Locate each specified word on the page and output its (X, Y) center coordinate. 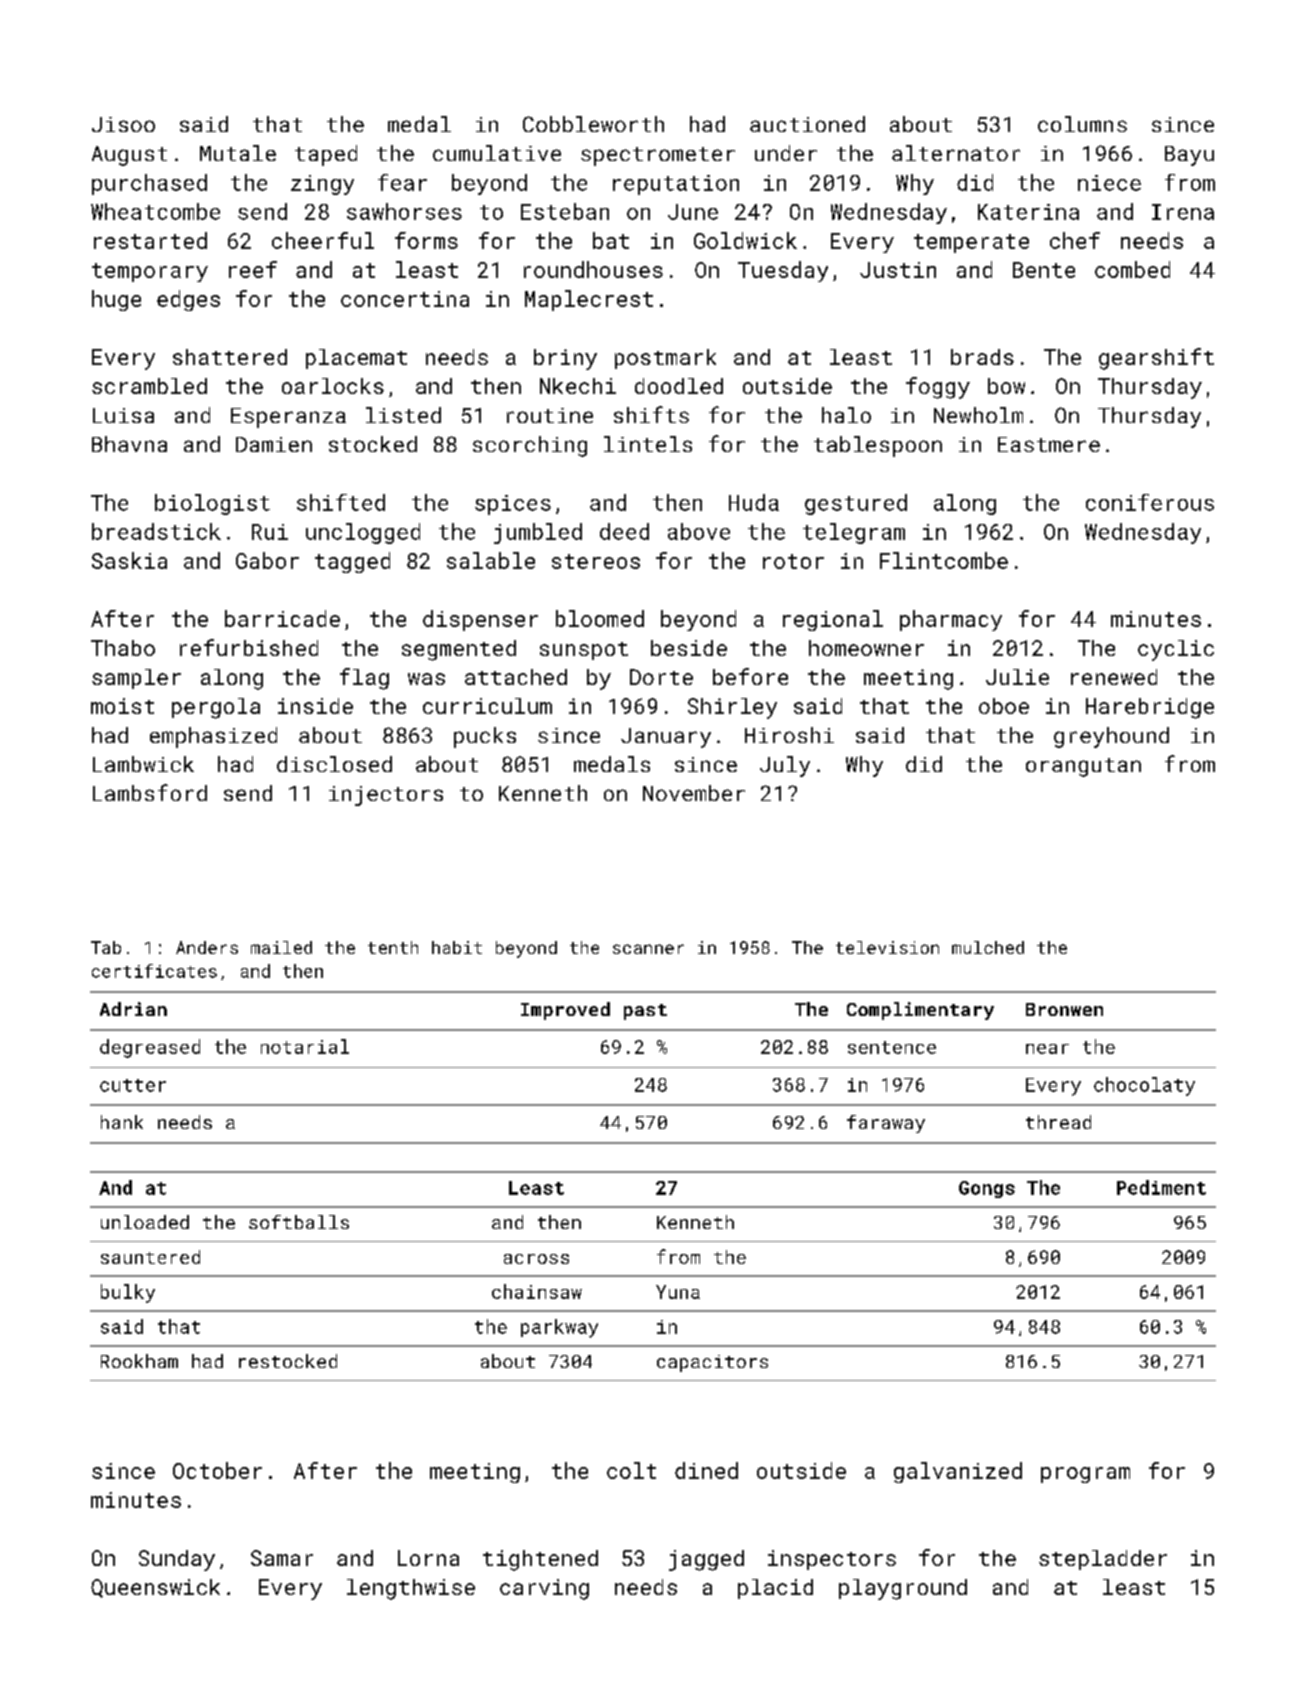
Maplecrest (589, 300)
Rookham (139, 1361)
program (1085, 1475)
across (536, 1259)
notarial (305, 1046)
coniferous (1150, 502)
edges (188, 300)
